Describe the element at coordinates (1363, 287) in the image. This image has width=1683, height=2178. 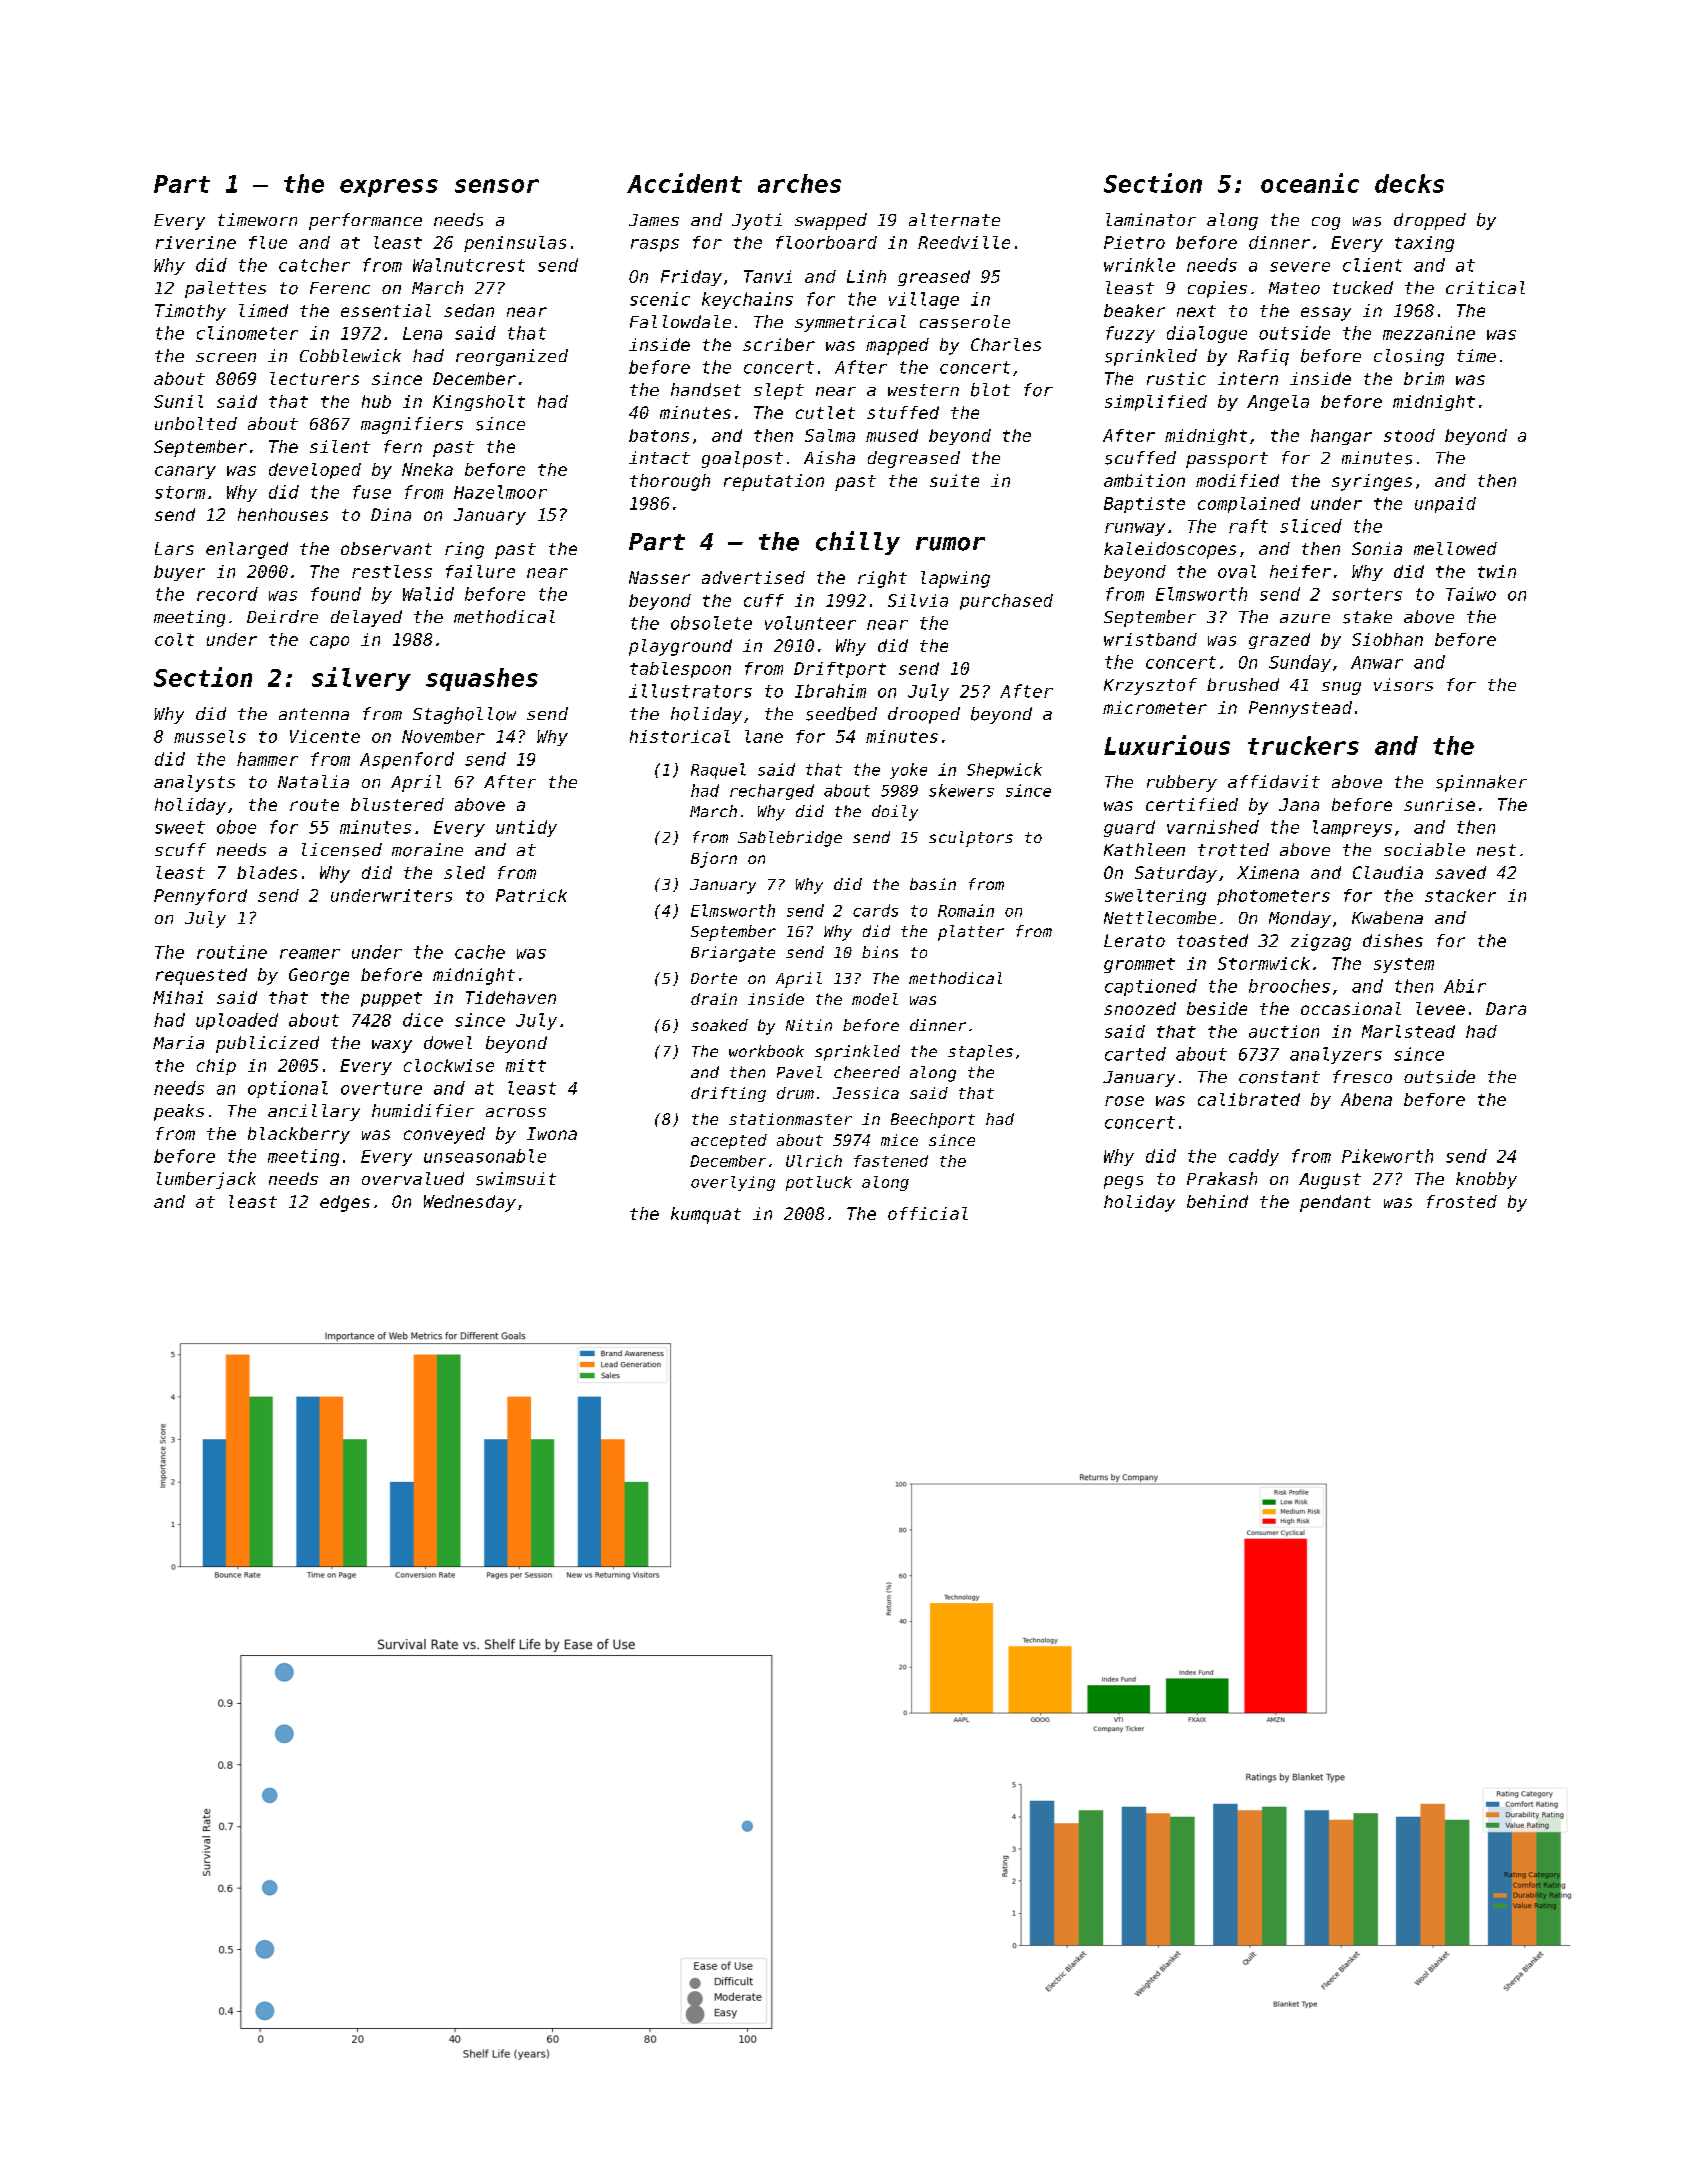
I see `tucked` at that location.
